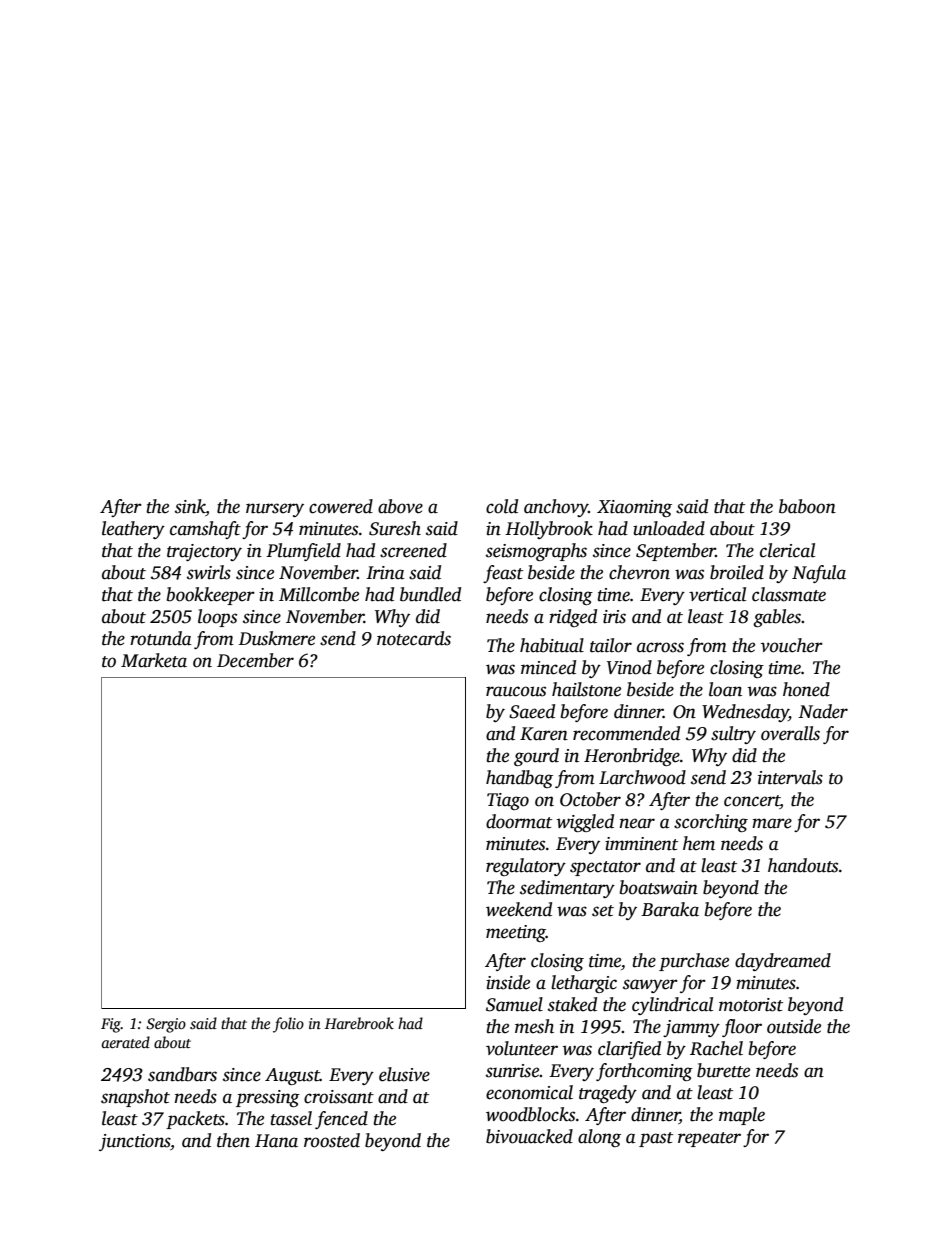 This document has width=952, height=1233. What do you see at coordinates (787, 550) in the document?
I see `clerical` at bounding box center [787, 550].
